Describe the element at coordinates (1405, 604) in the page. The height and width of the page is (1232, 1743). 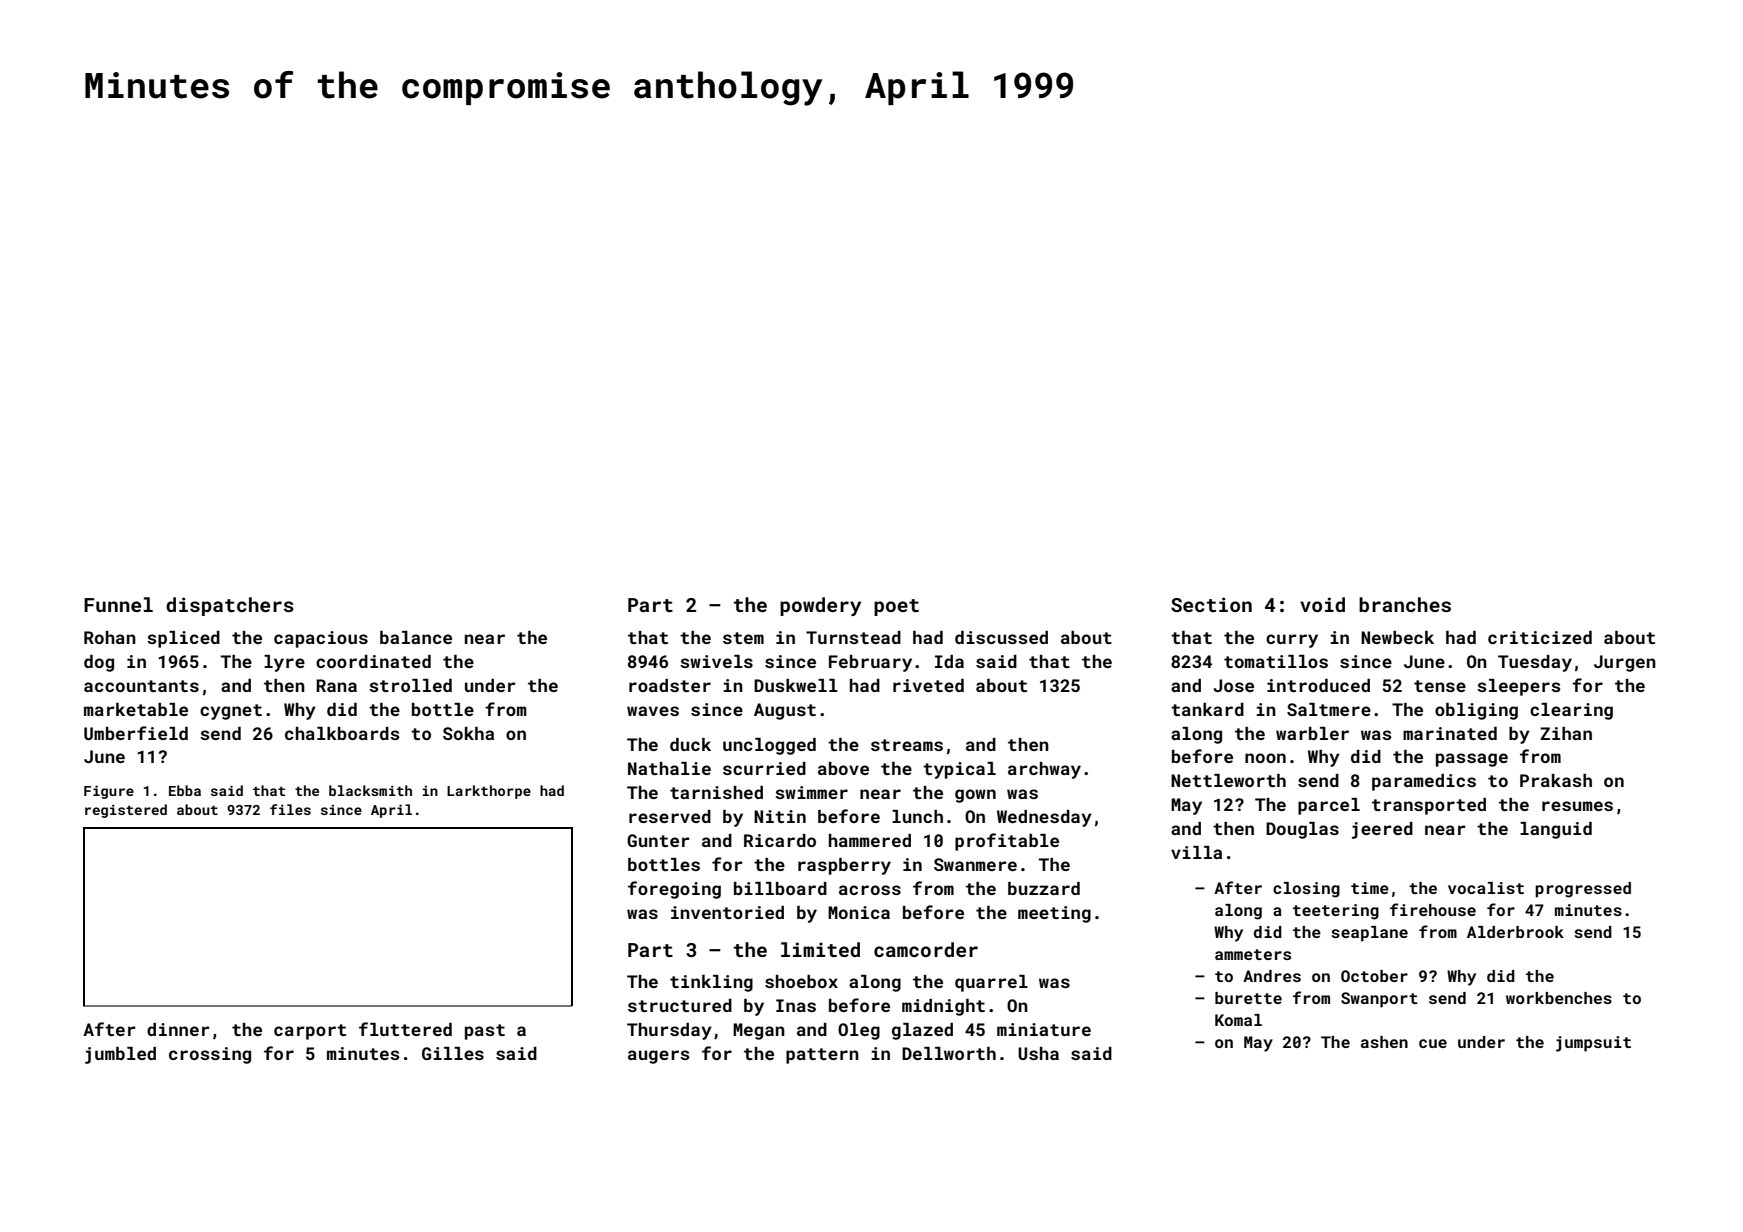
I see `branches` at that location.
